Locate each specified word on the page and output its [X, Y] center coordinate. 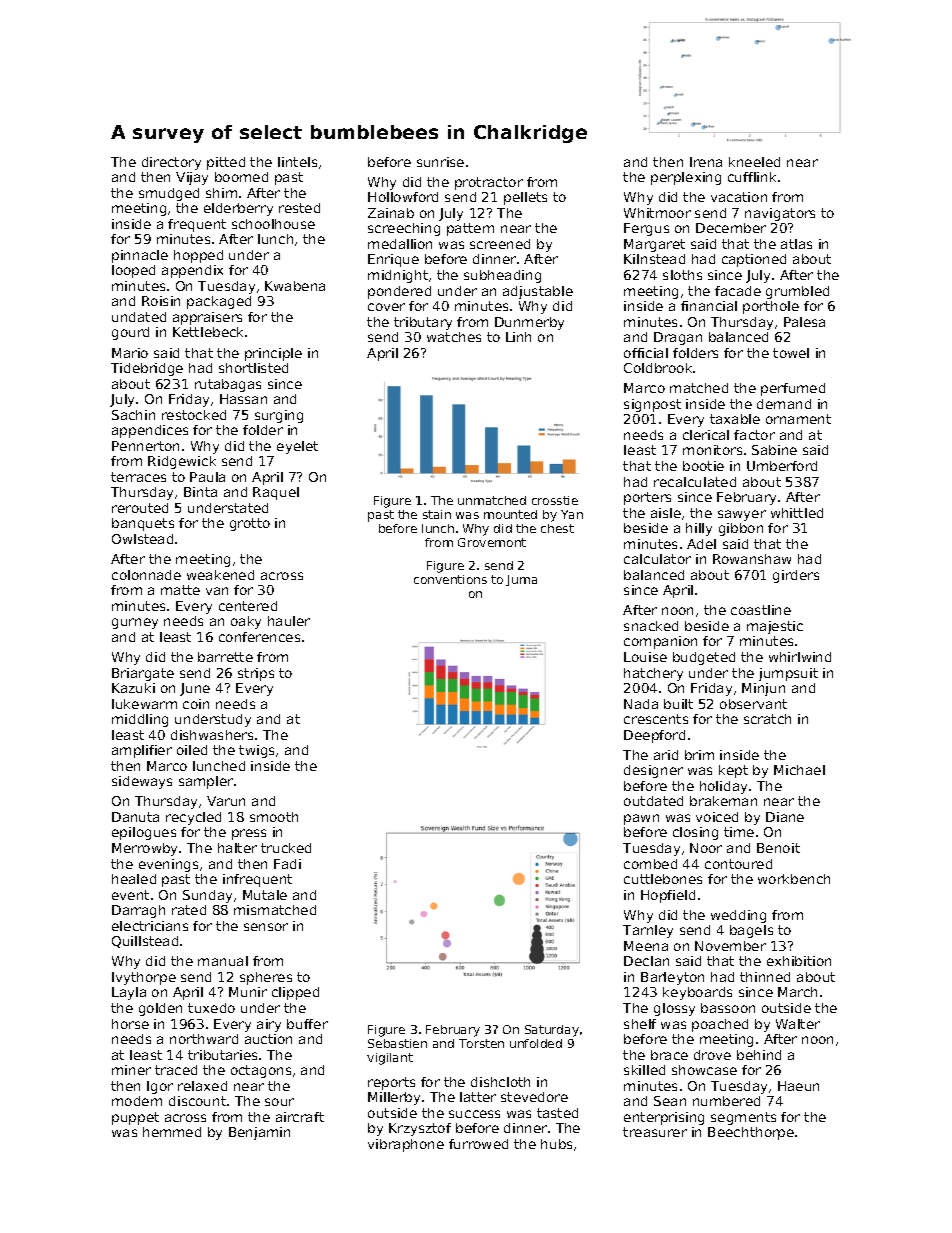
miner [131, 1070]
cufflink [752, 177]
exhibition [799, 961]
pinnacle [140, 256]
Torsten [481, 1043]
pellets [525, 198]
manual [223, 961]
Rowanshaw [752, 559]
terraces [138, 477]
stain [437, 514]
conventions [450, 579]
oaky [246, 622]
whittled [797, 513]
